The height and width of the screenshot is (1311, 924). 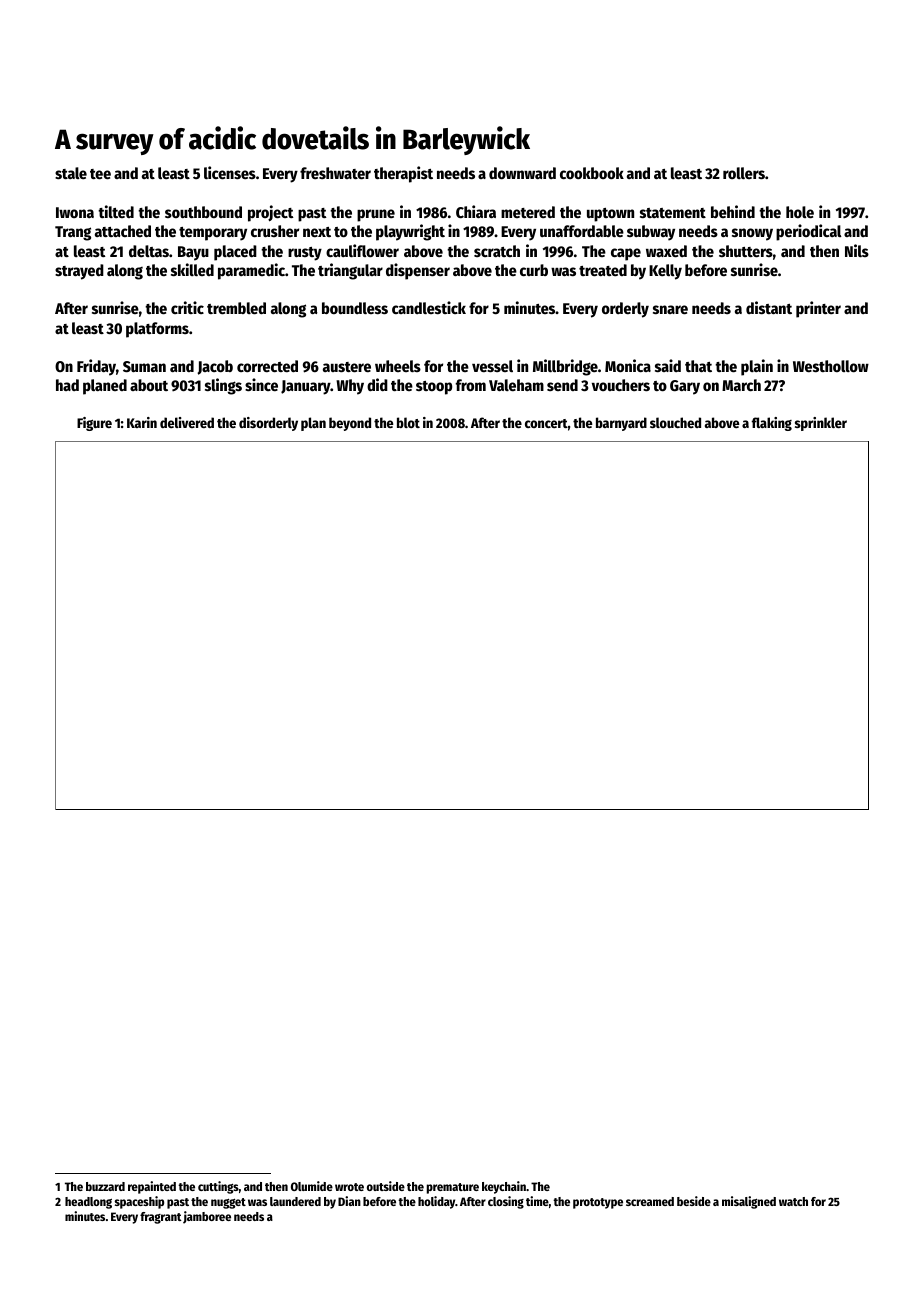 I want to click on cookbook, so click(x=592, y=173).
